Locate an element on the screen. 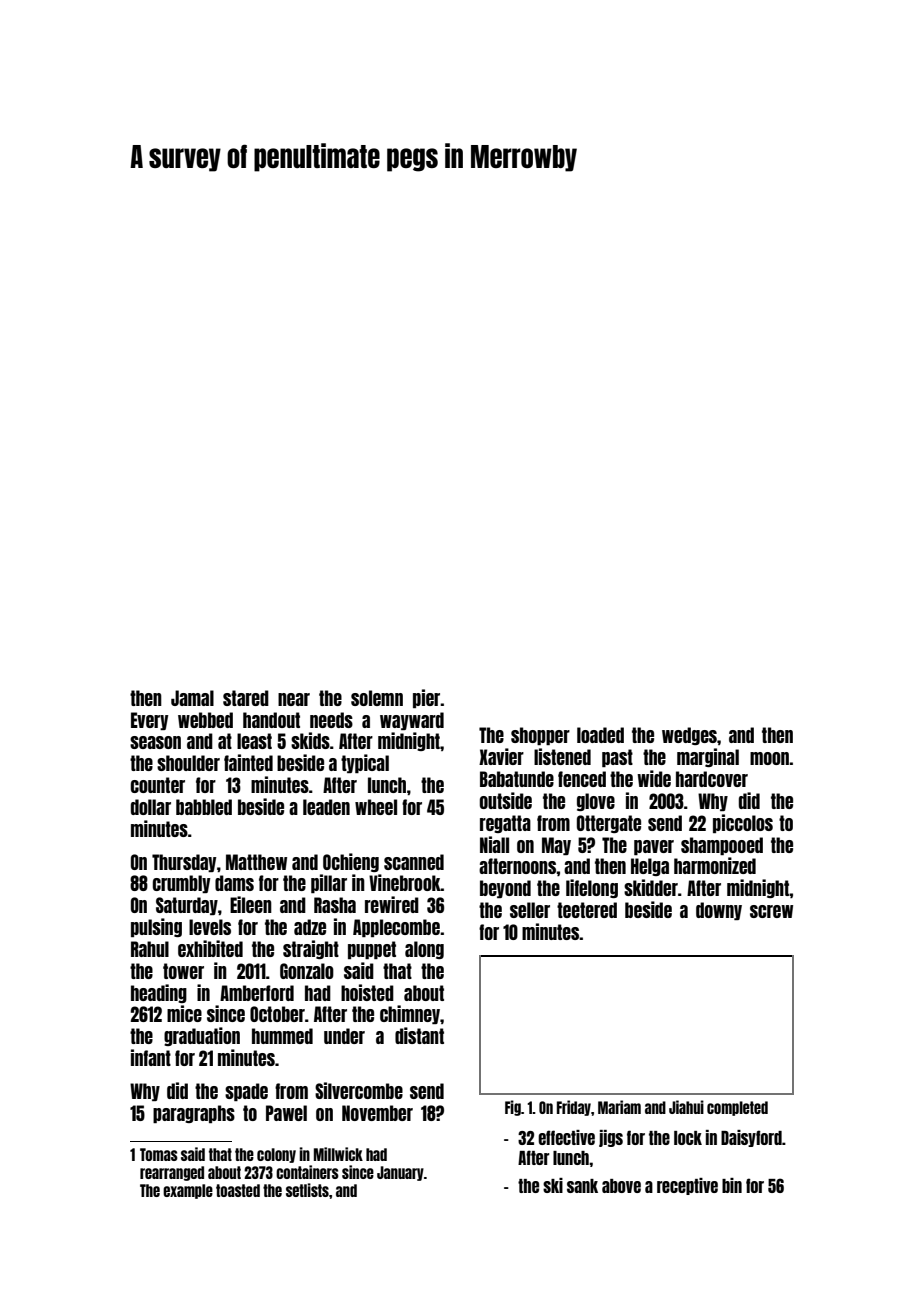  colony is located at coordinates (276, 1155).
